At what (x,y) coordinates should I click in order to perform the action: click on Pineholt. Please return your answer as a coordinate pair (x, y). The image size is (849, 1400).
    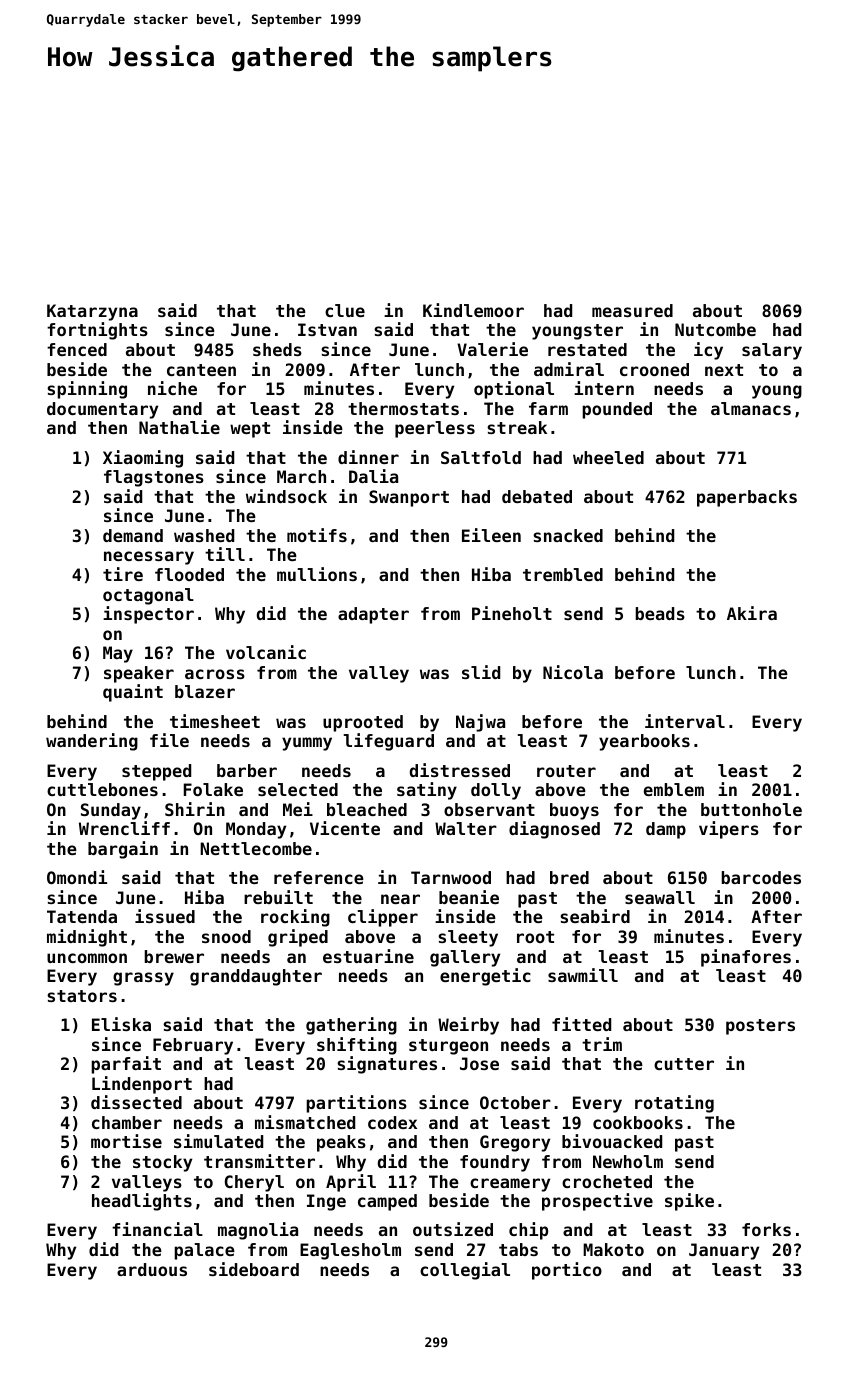
    Looking at the image, I should click on (512, 613).
